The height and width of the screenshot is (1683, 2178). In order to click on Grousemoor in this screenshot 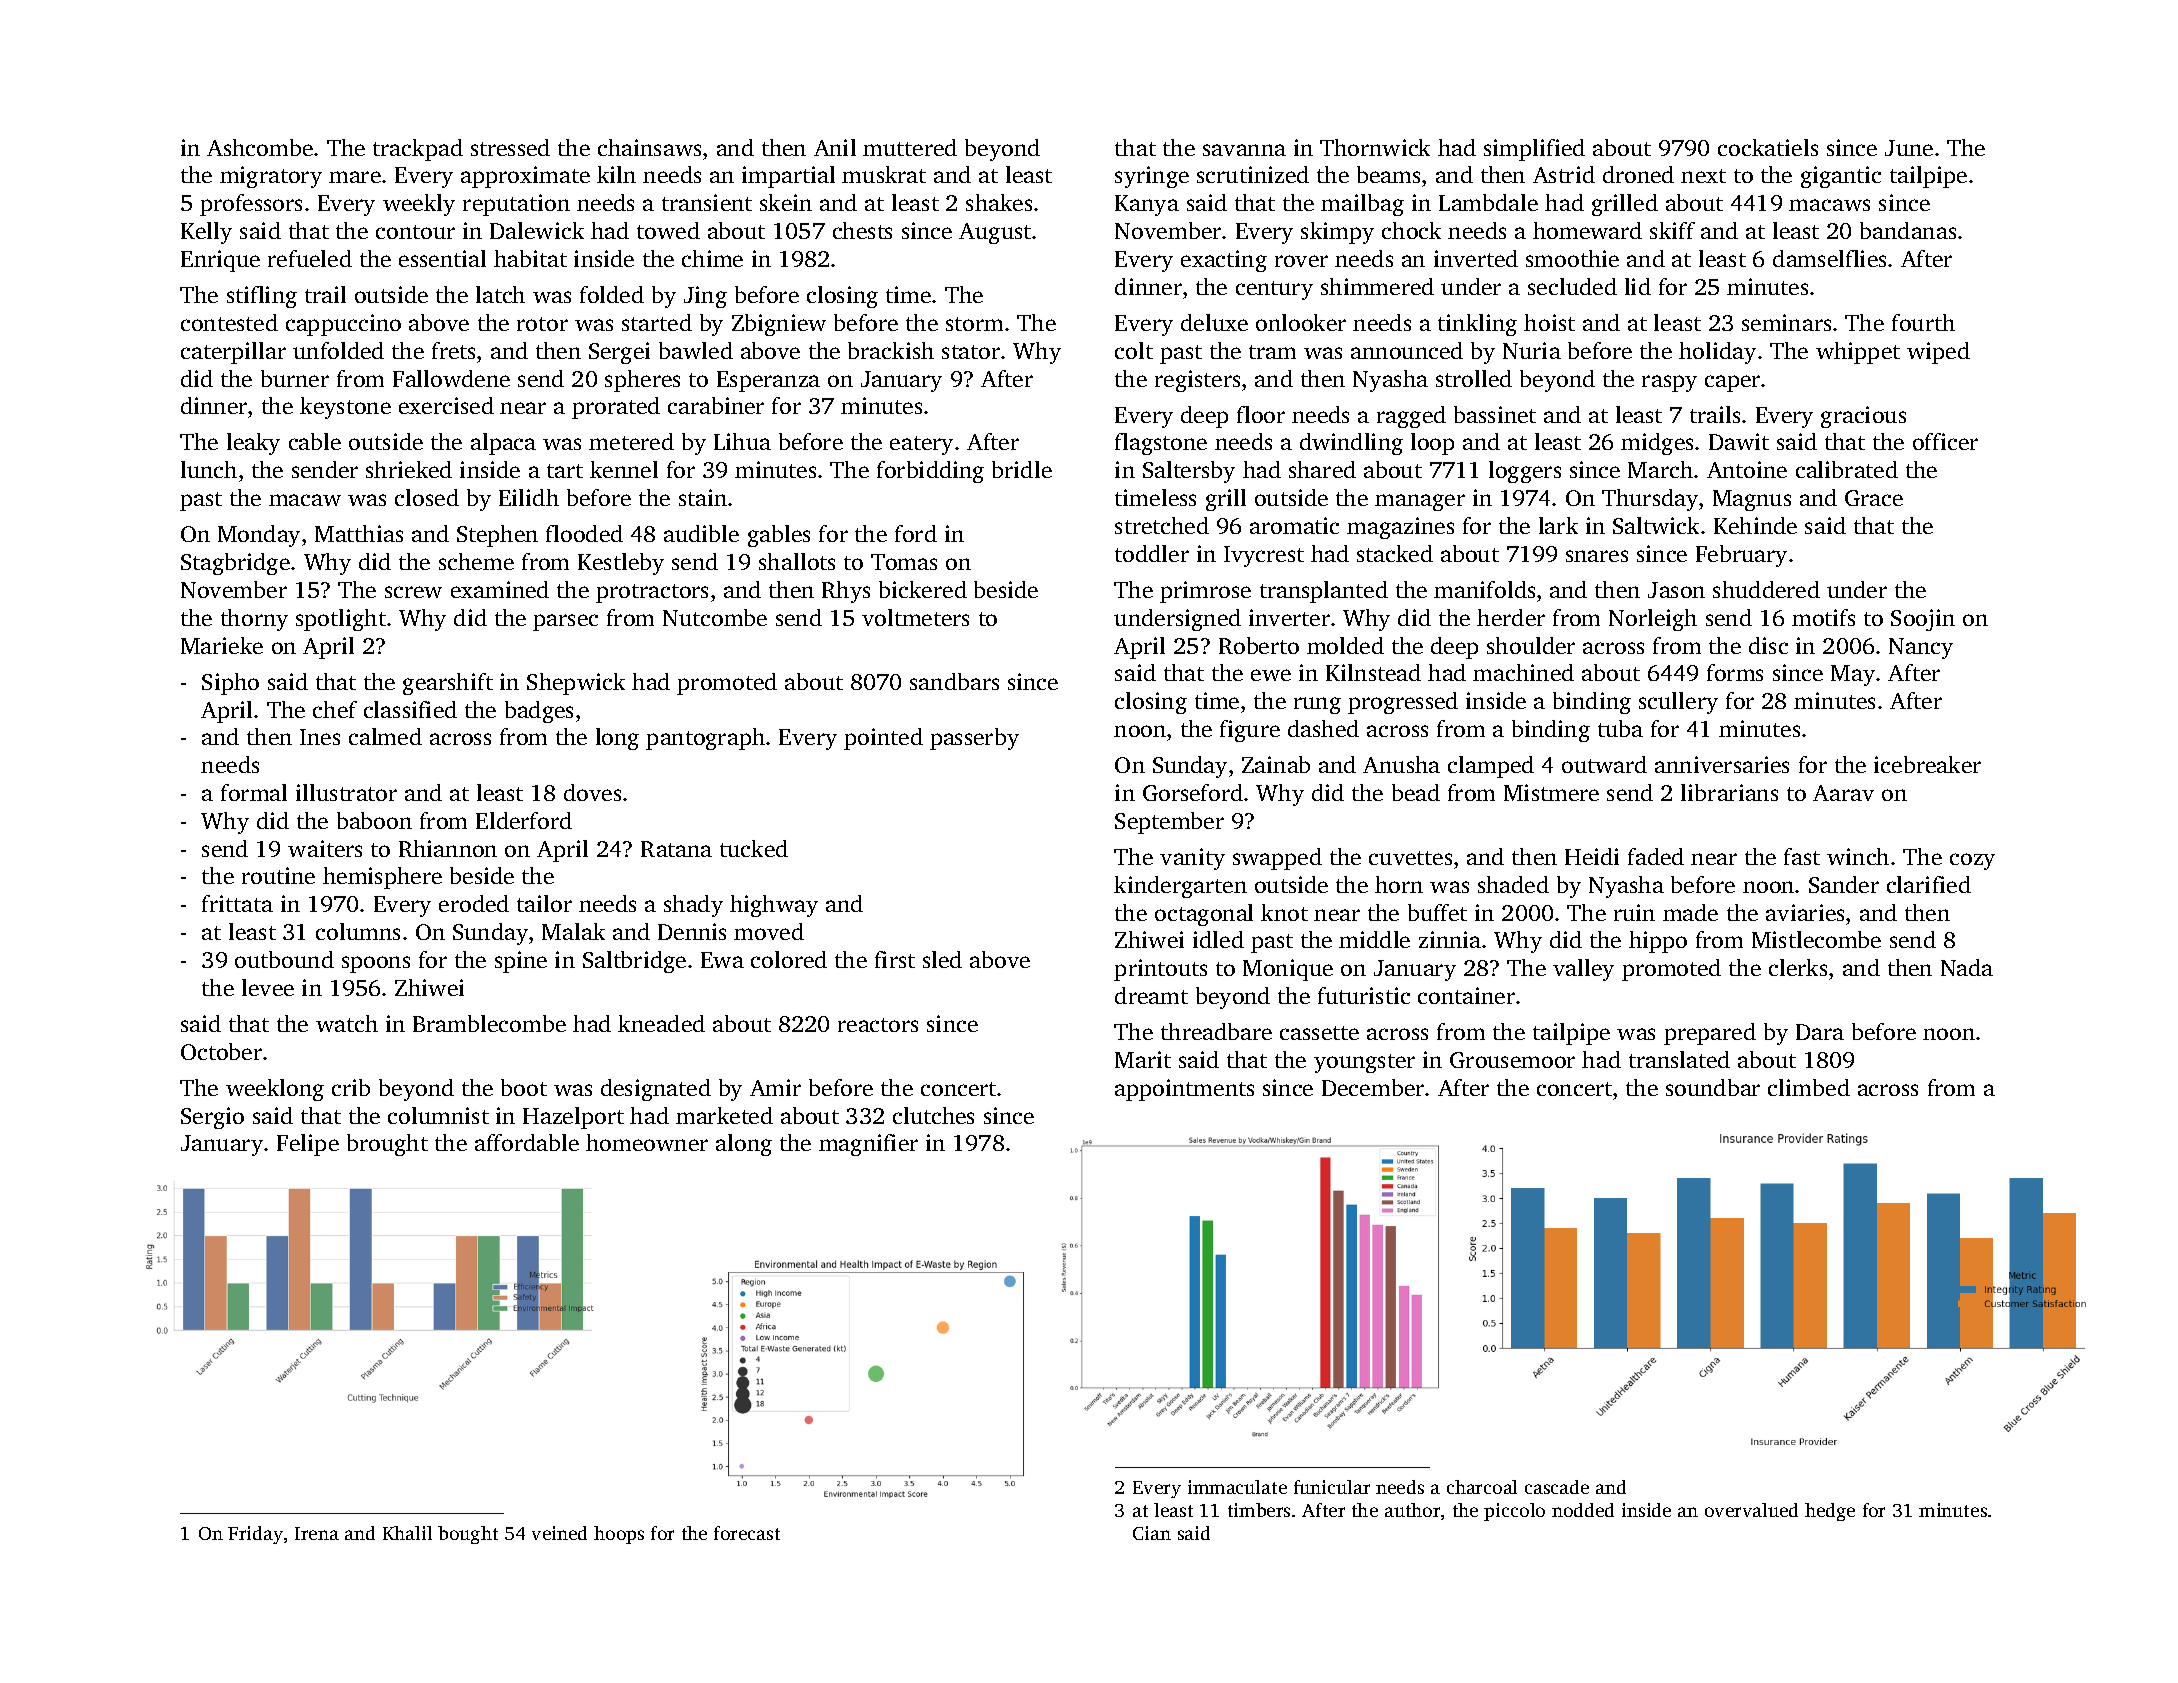, I will do `click(1512, 1060)`.
